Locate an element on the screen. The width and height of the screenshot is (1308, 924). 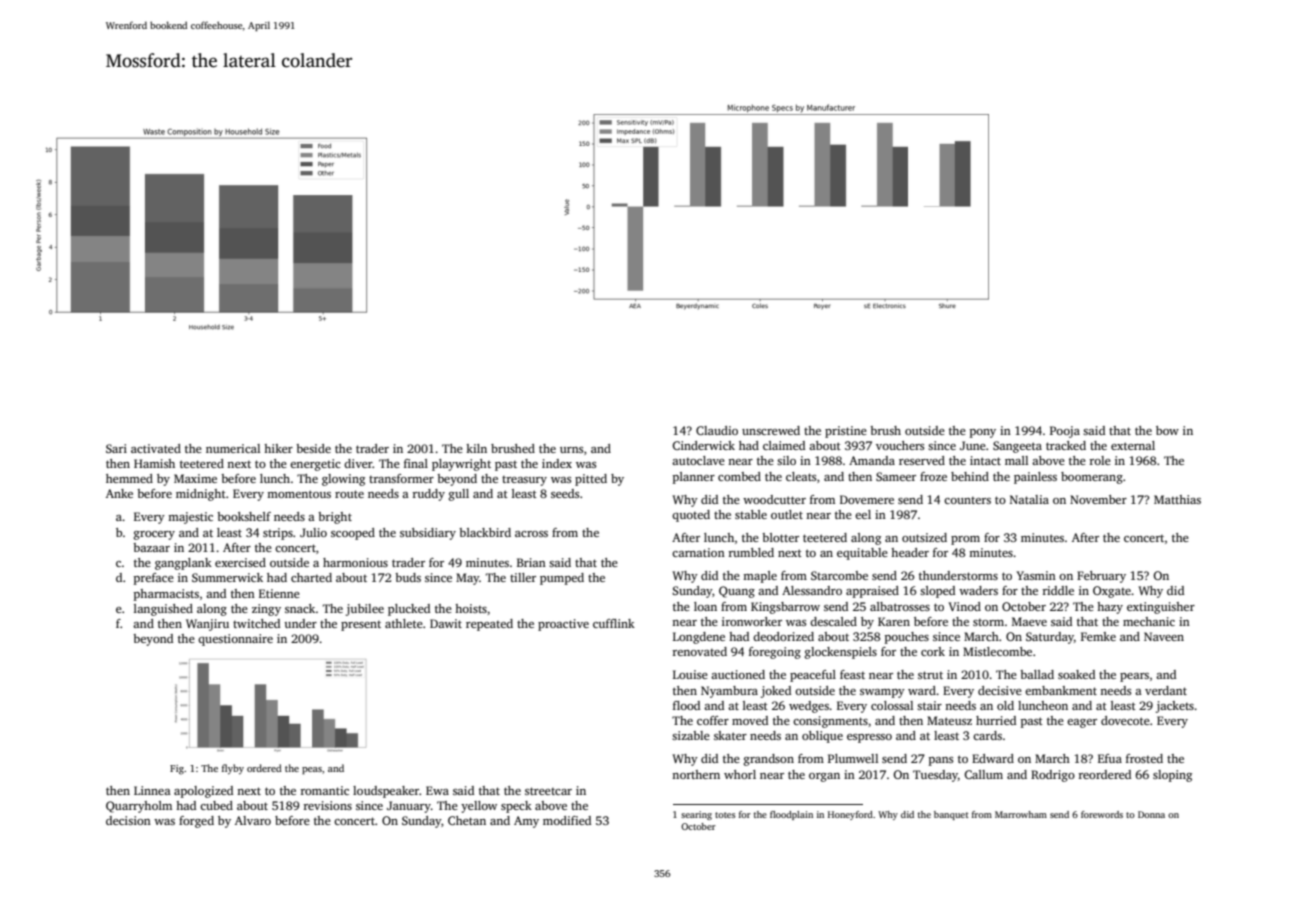
romantic is located at coordinates (325, 790).
